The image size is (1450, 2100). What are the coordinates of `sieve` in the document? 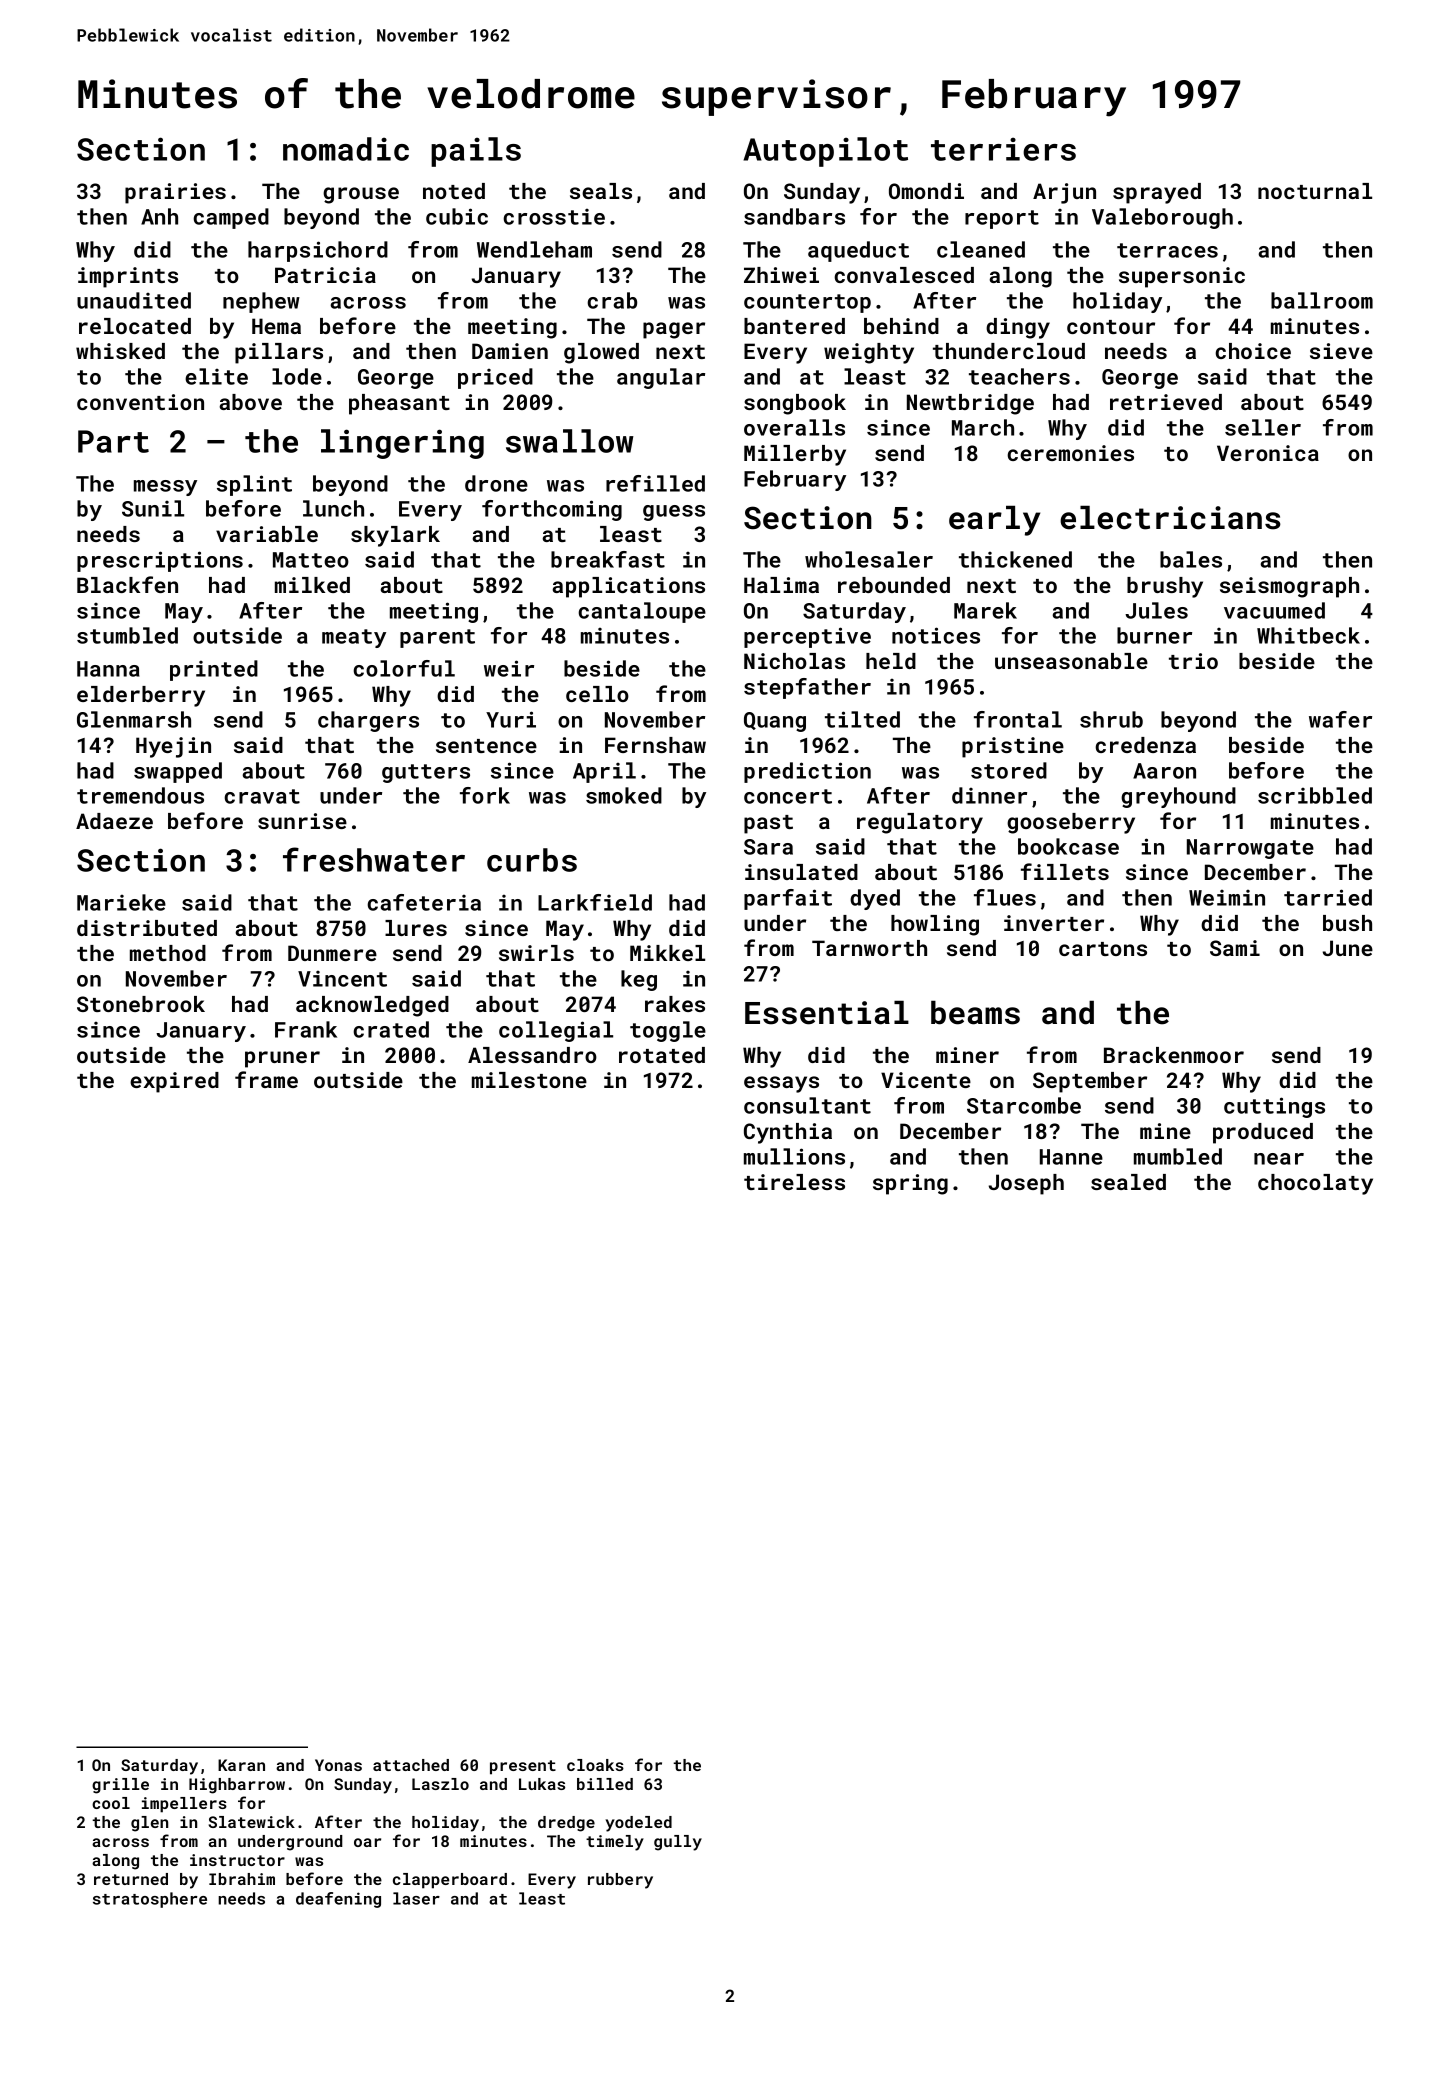 It's located at (1341, 351).
